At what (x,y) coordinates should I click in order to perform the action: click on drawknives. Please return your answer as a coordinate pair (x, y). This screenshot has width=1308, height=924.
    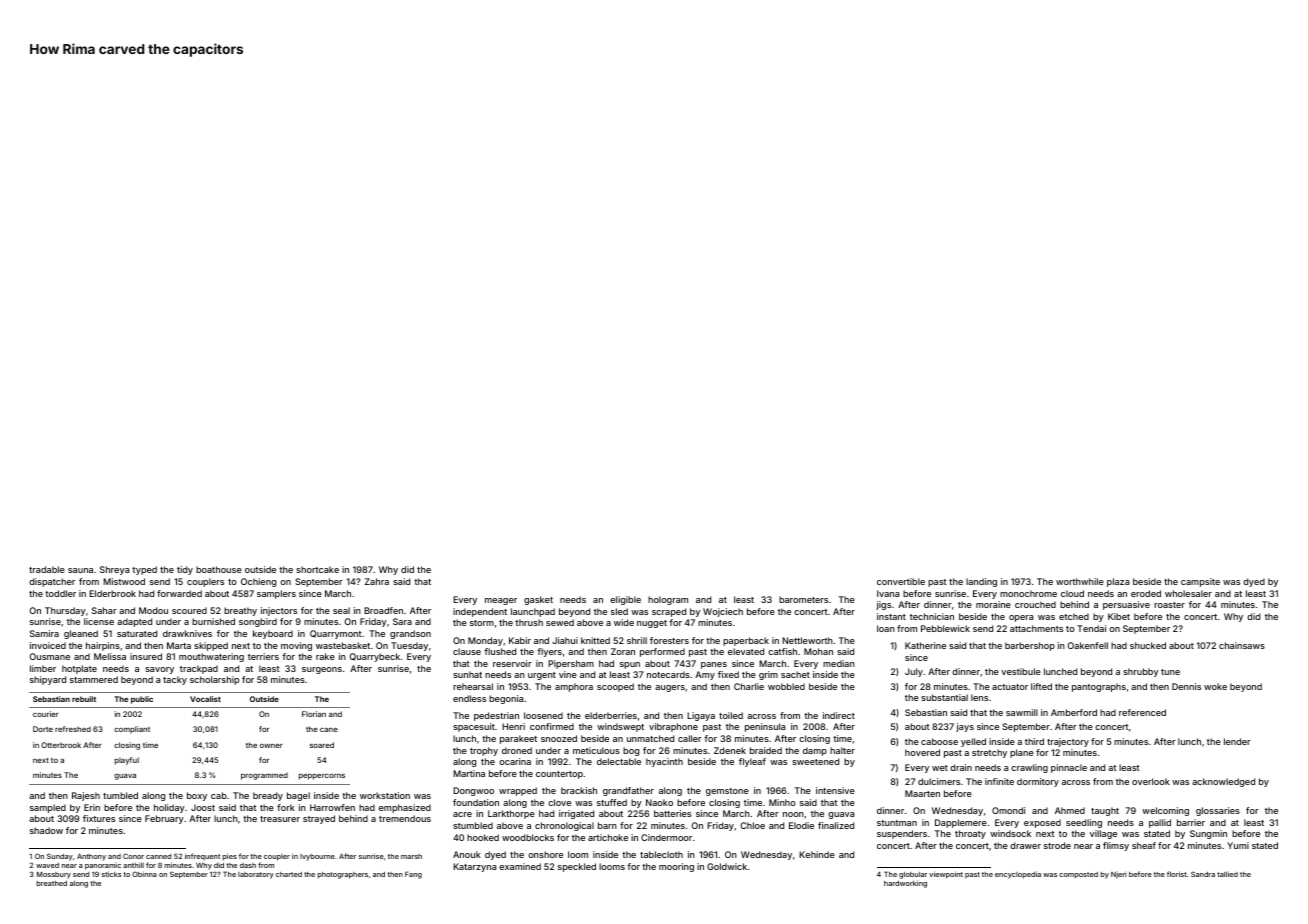
    Looking at the image, I should click on (187, 633).
